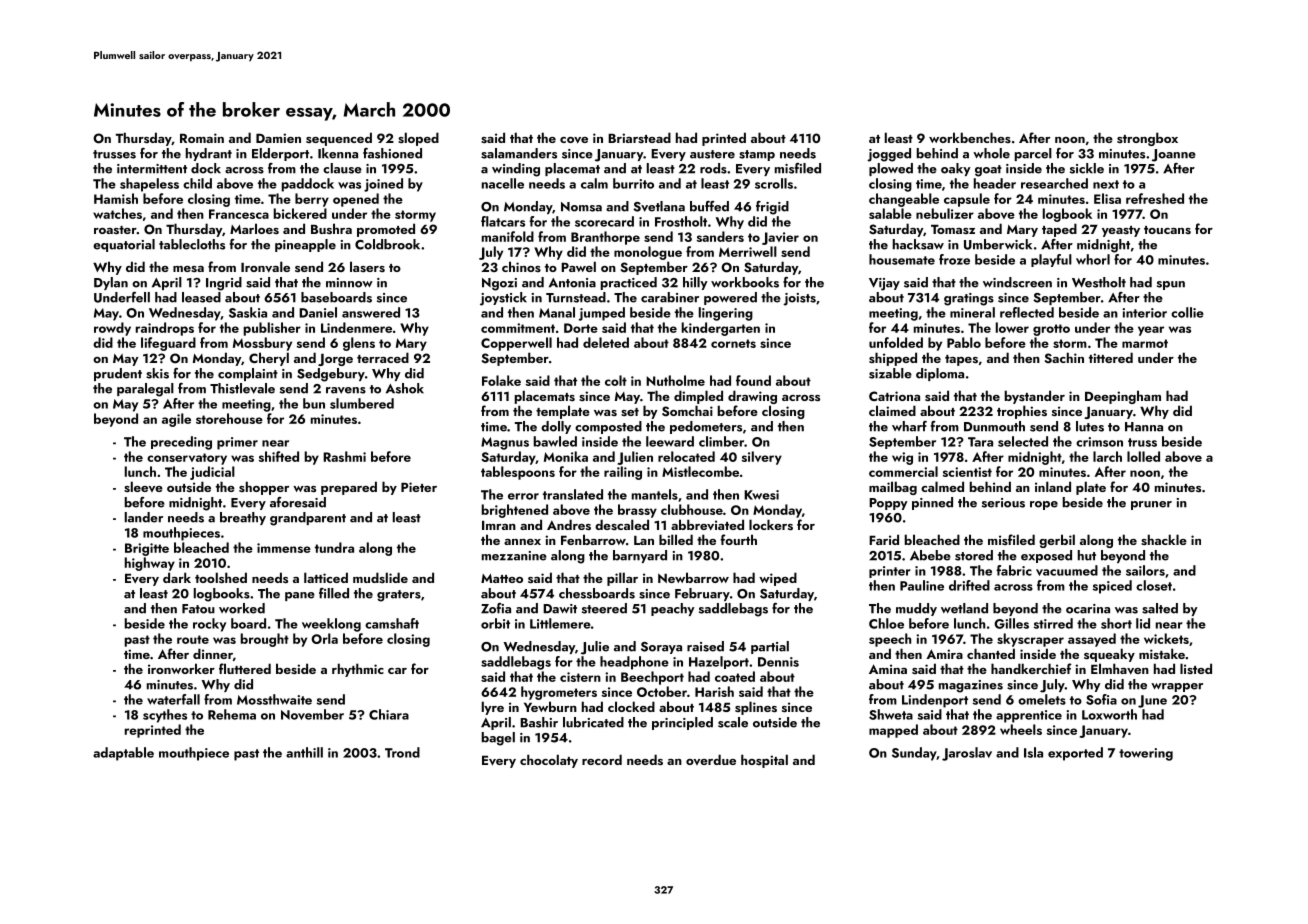  I want to click on sequenced, so click(339, 139).
